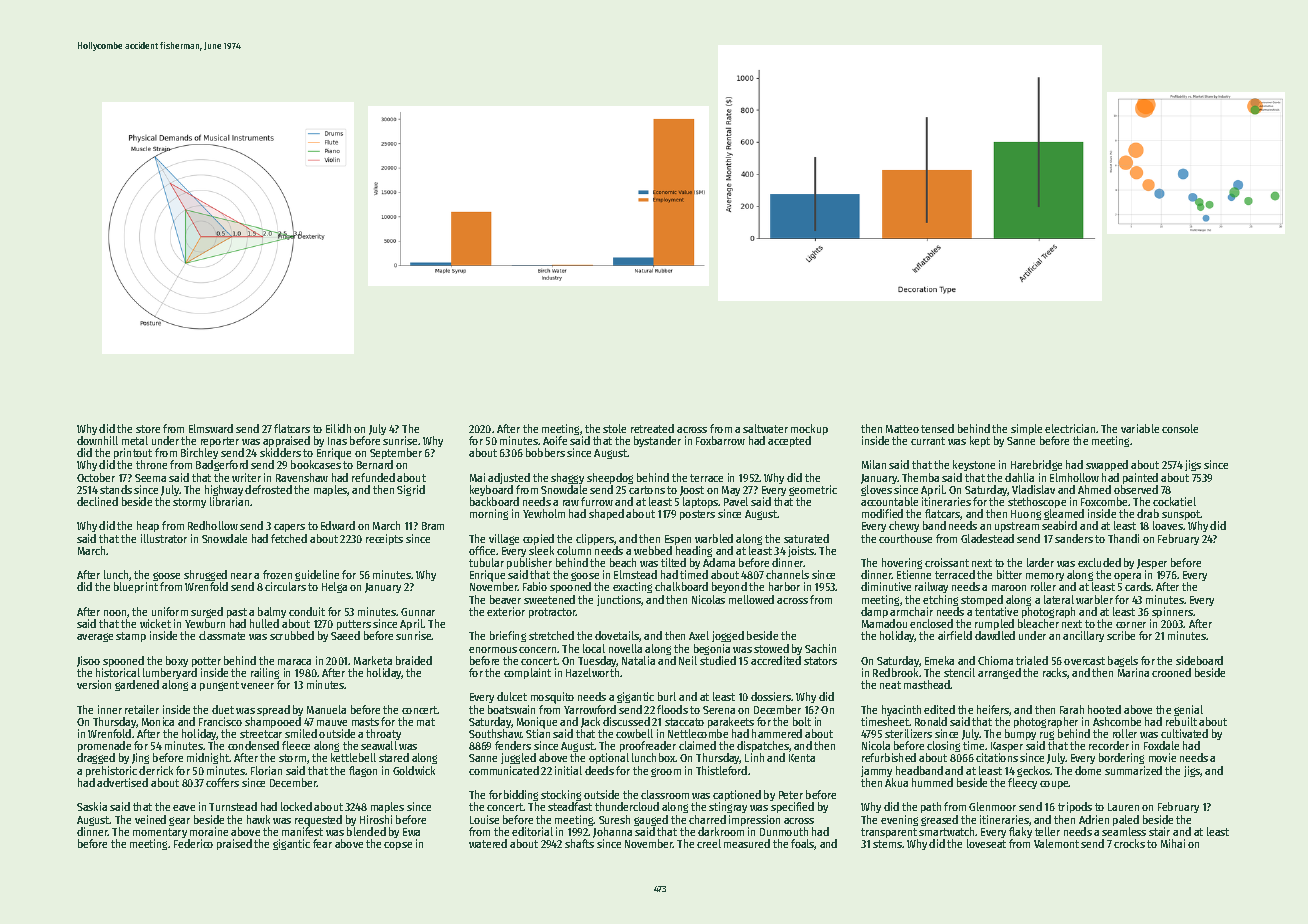  What do you see at coordinates (541, 550) in the image?
I see `sleek` at bounding box center [541, 550].
